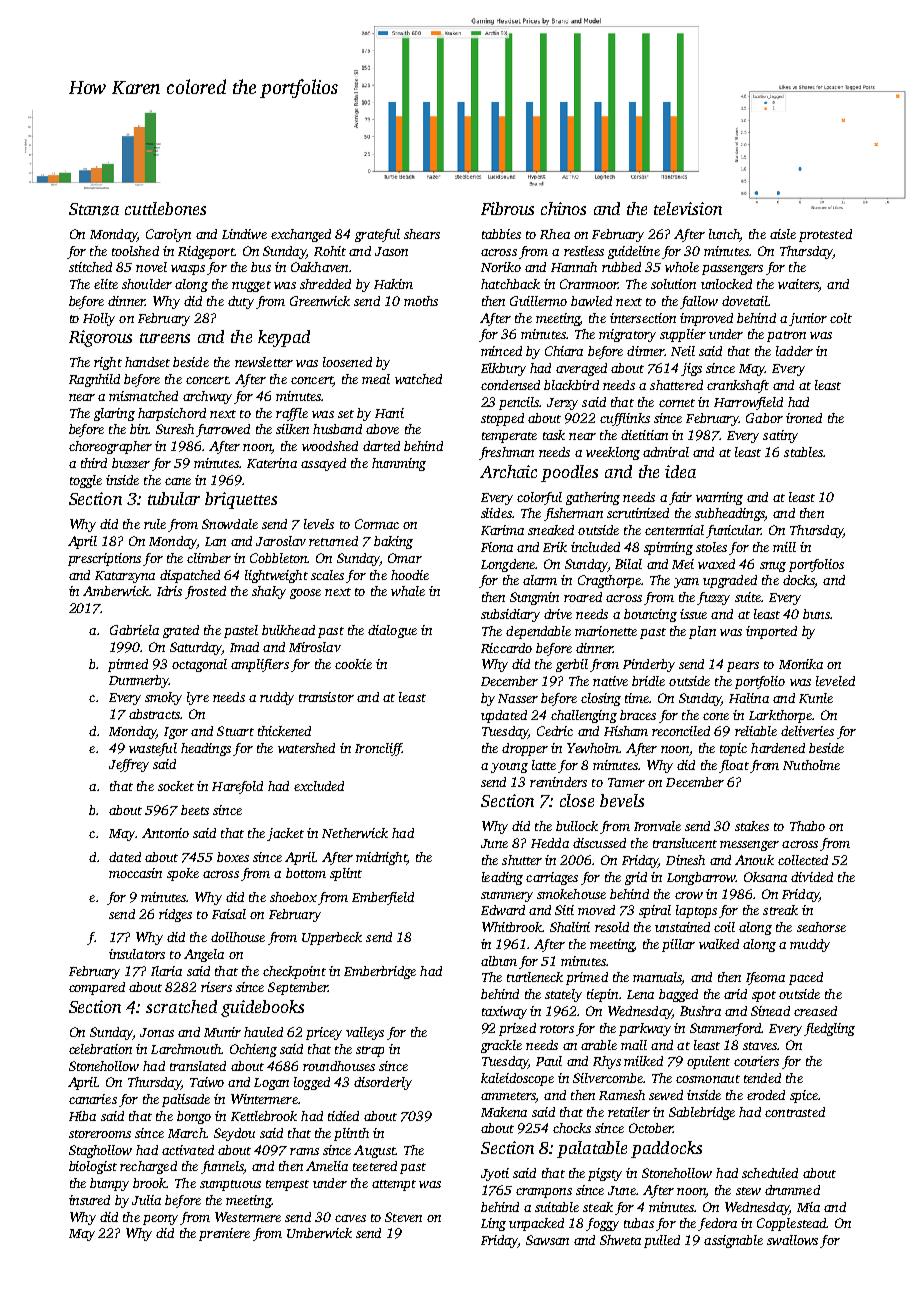 The height and width of the screenshot is (1308, 924). Describe the element at coordinates (650, 615) in the screenshot. I see `bouncing` at that location.
